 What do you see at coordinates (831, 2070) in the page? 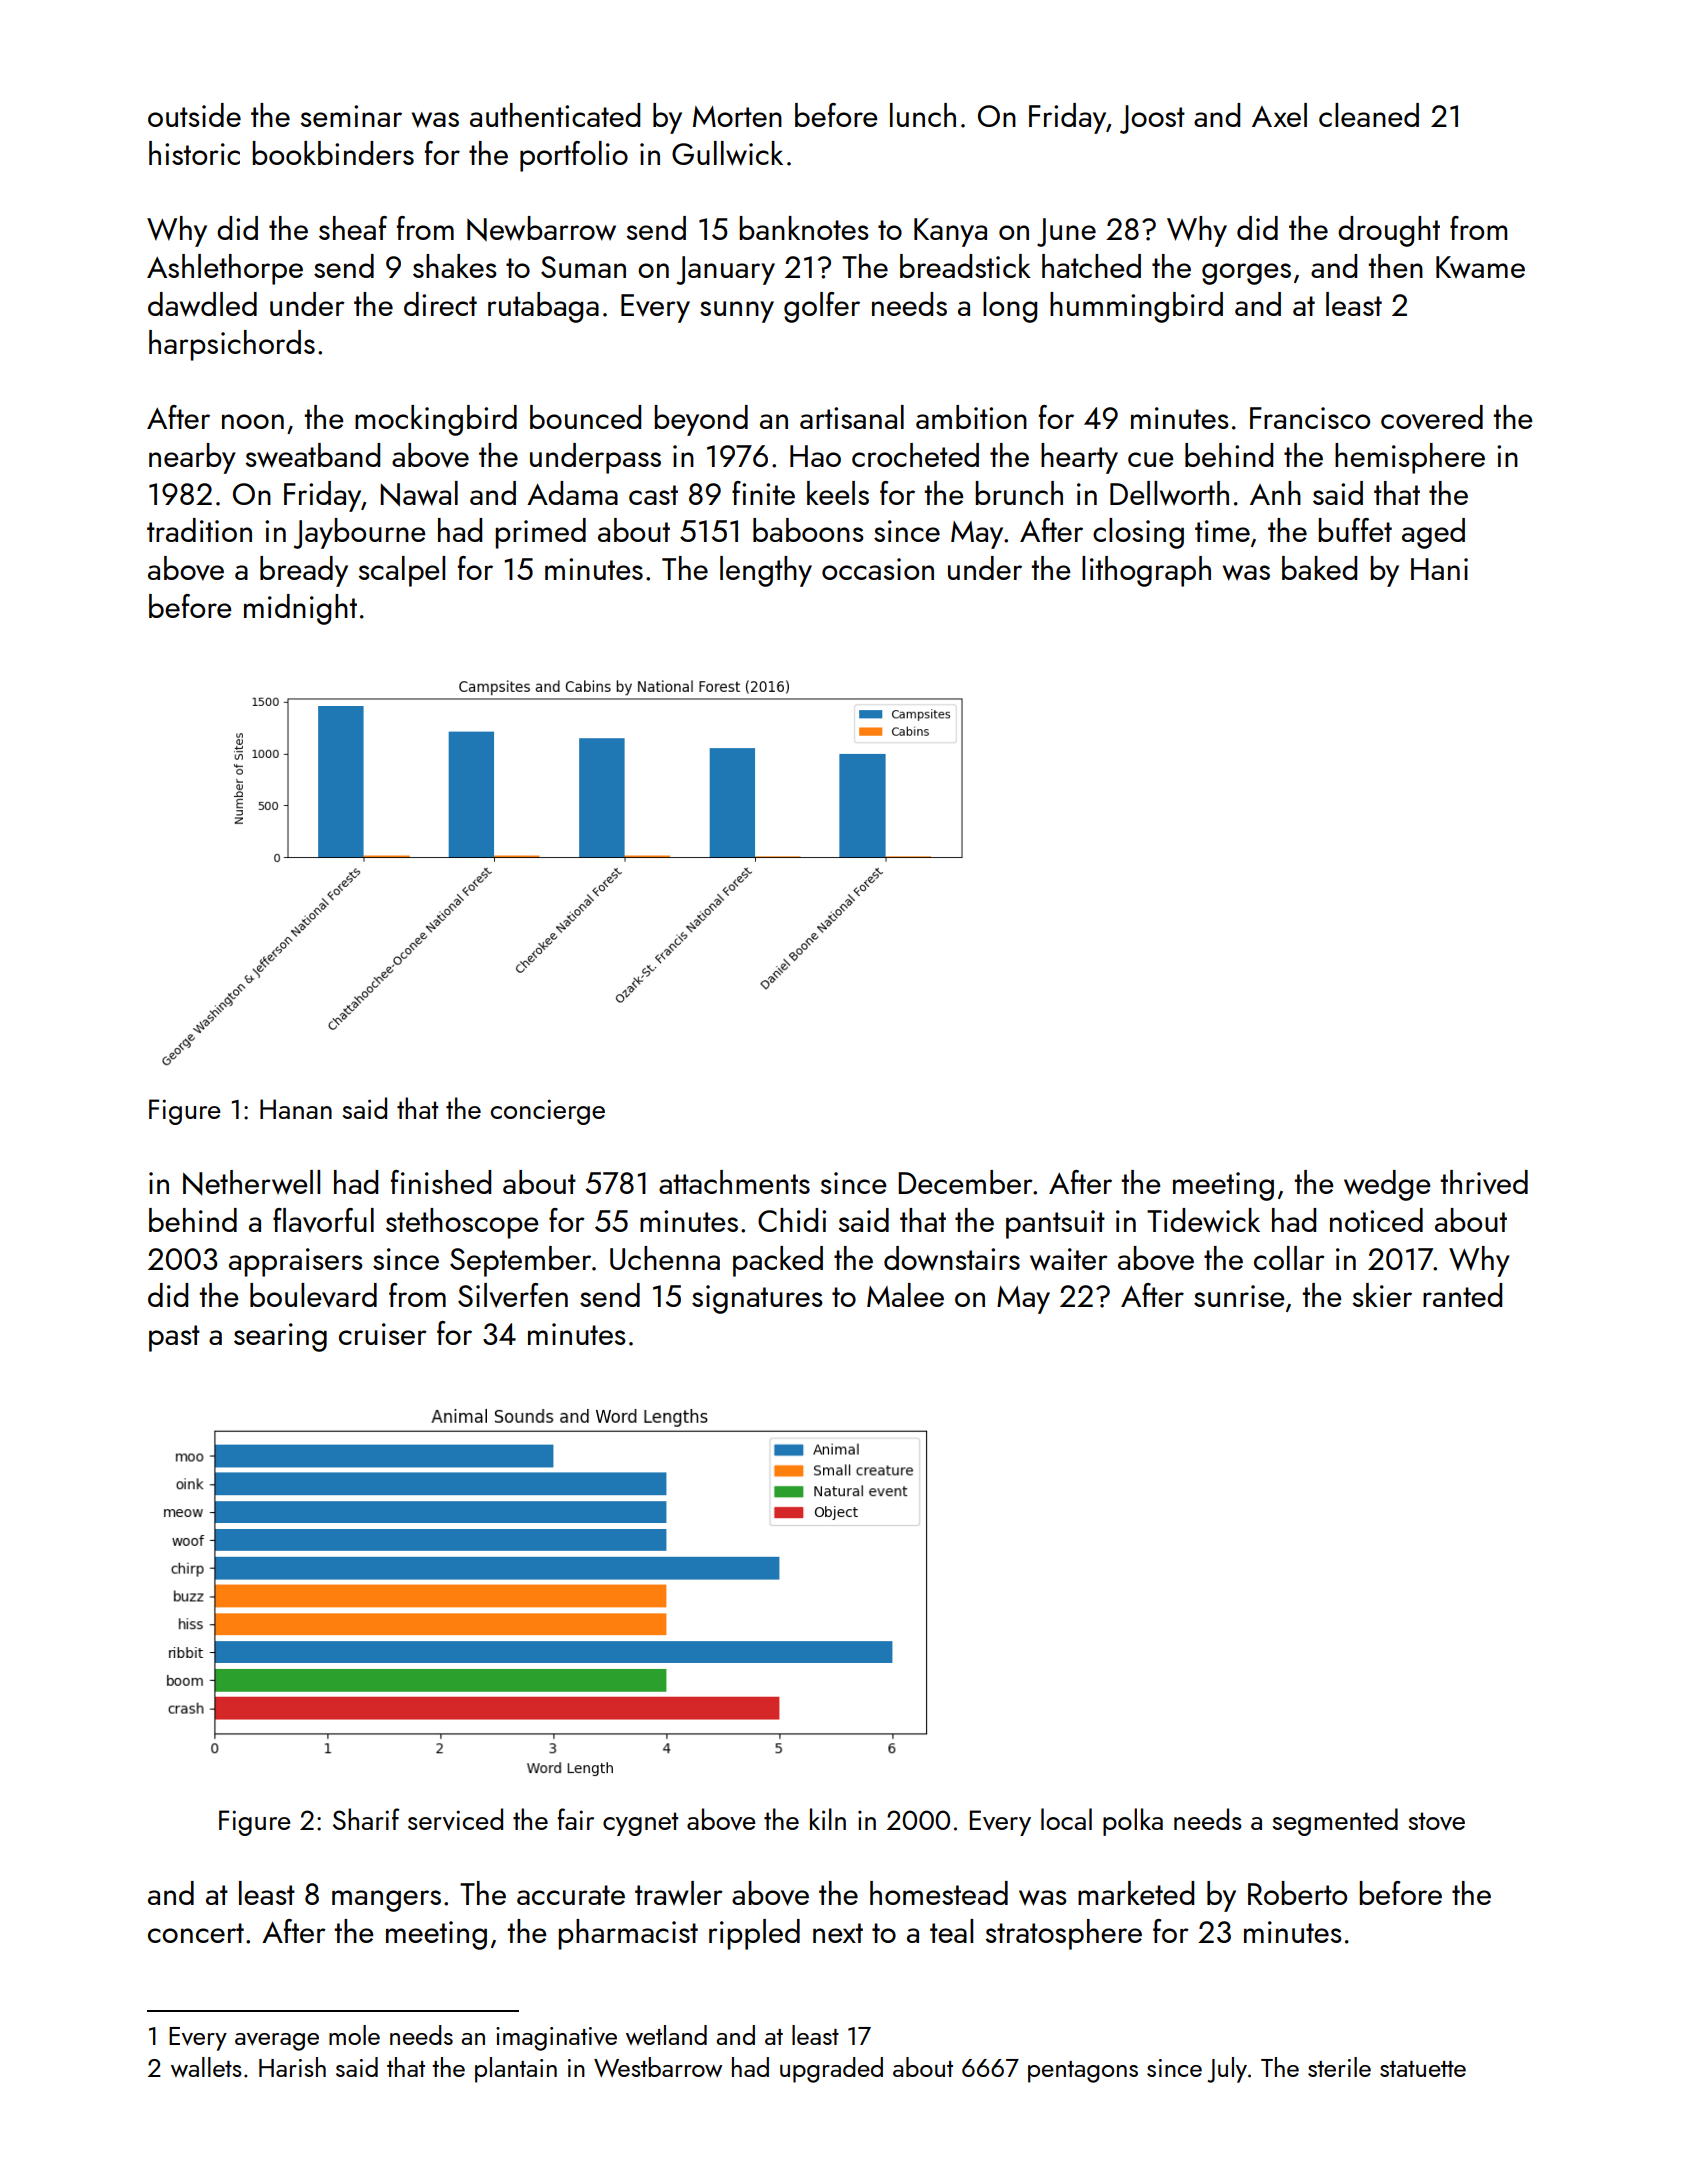
I see `upgraded` at bounding box center [831, 2070].
